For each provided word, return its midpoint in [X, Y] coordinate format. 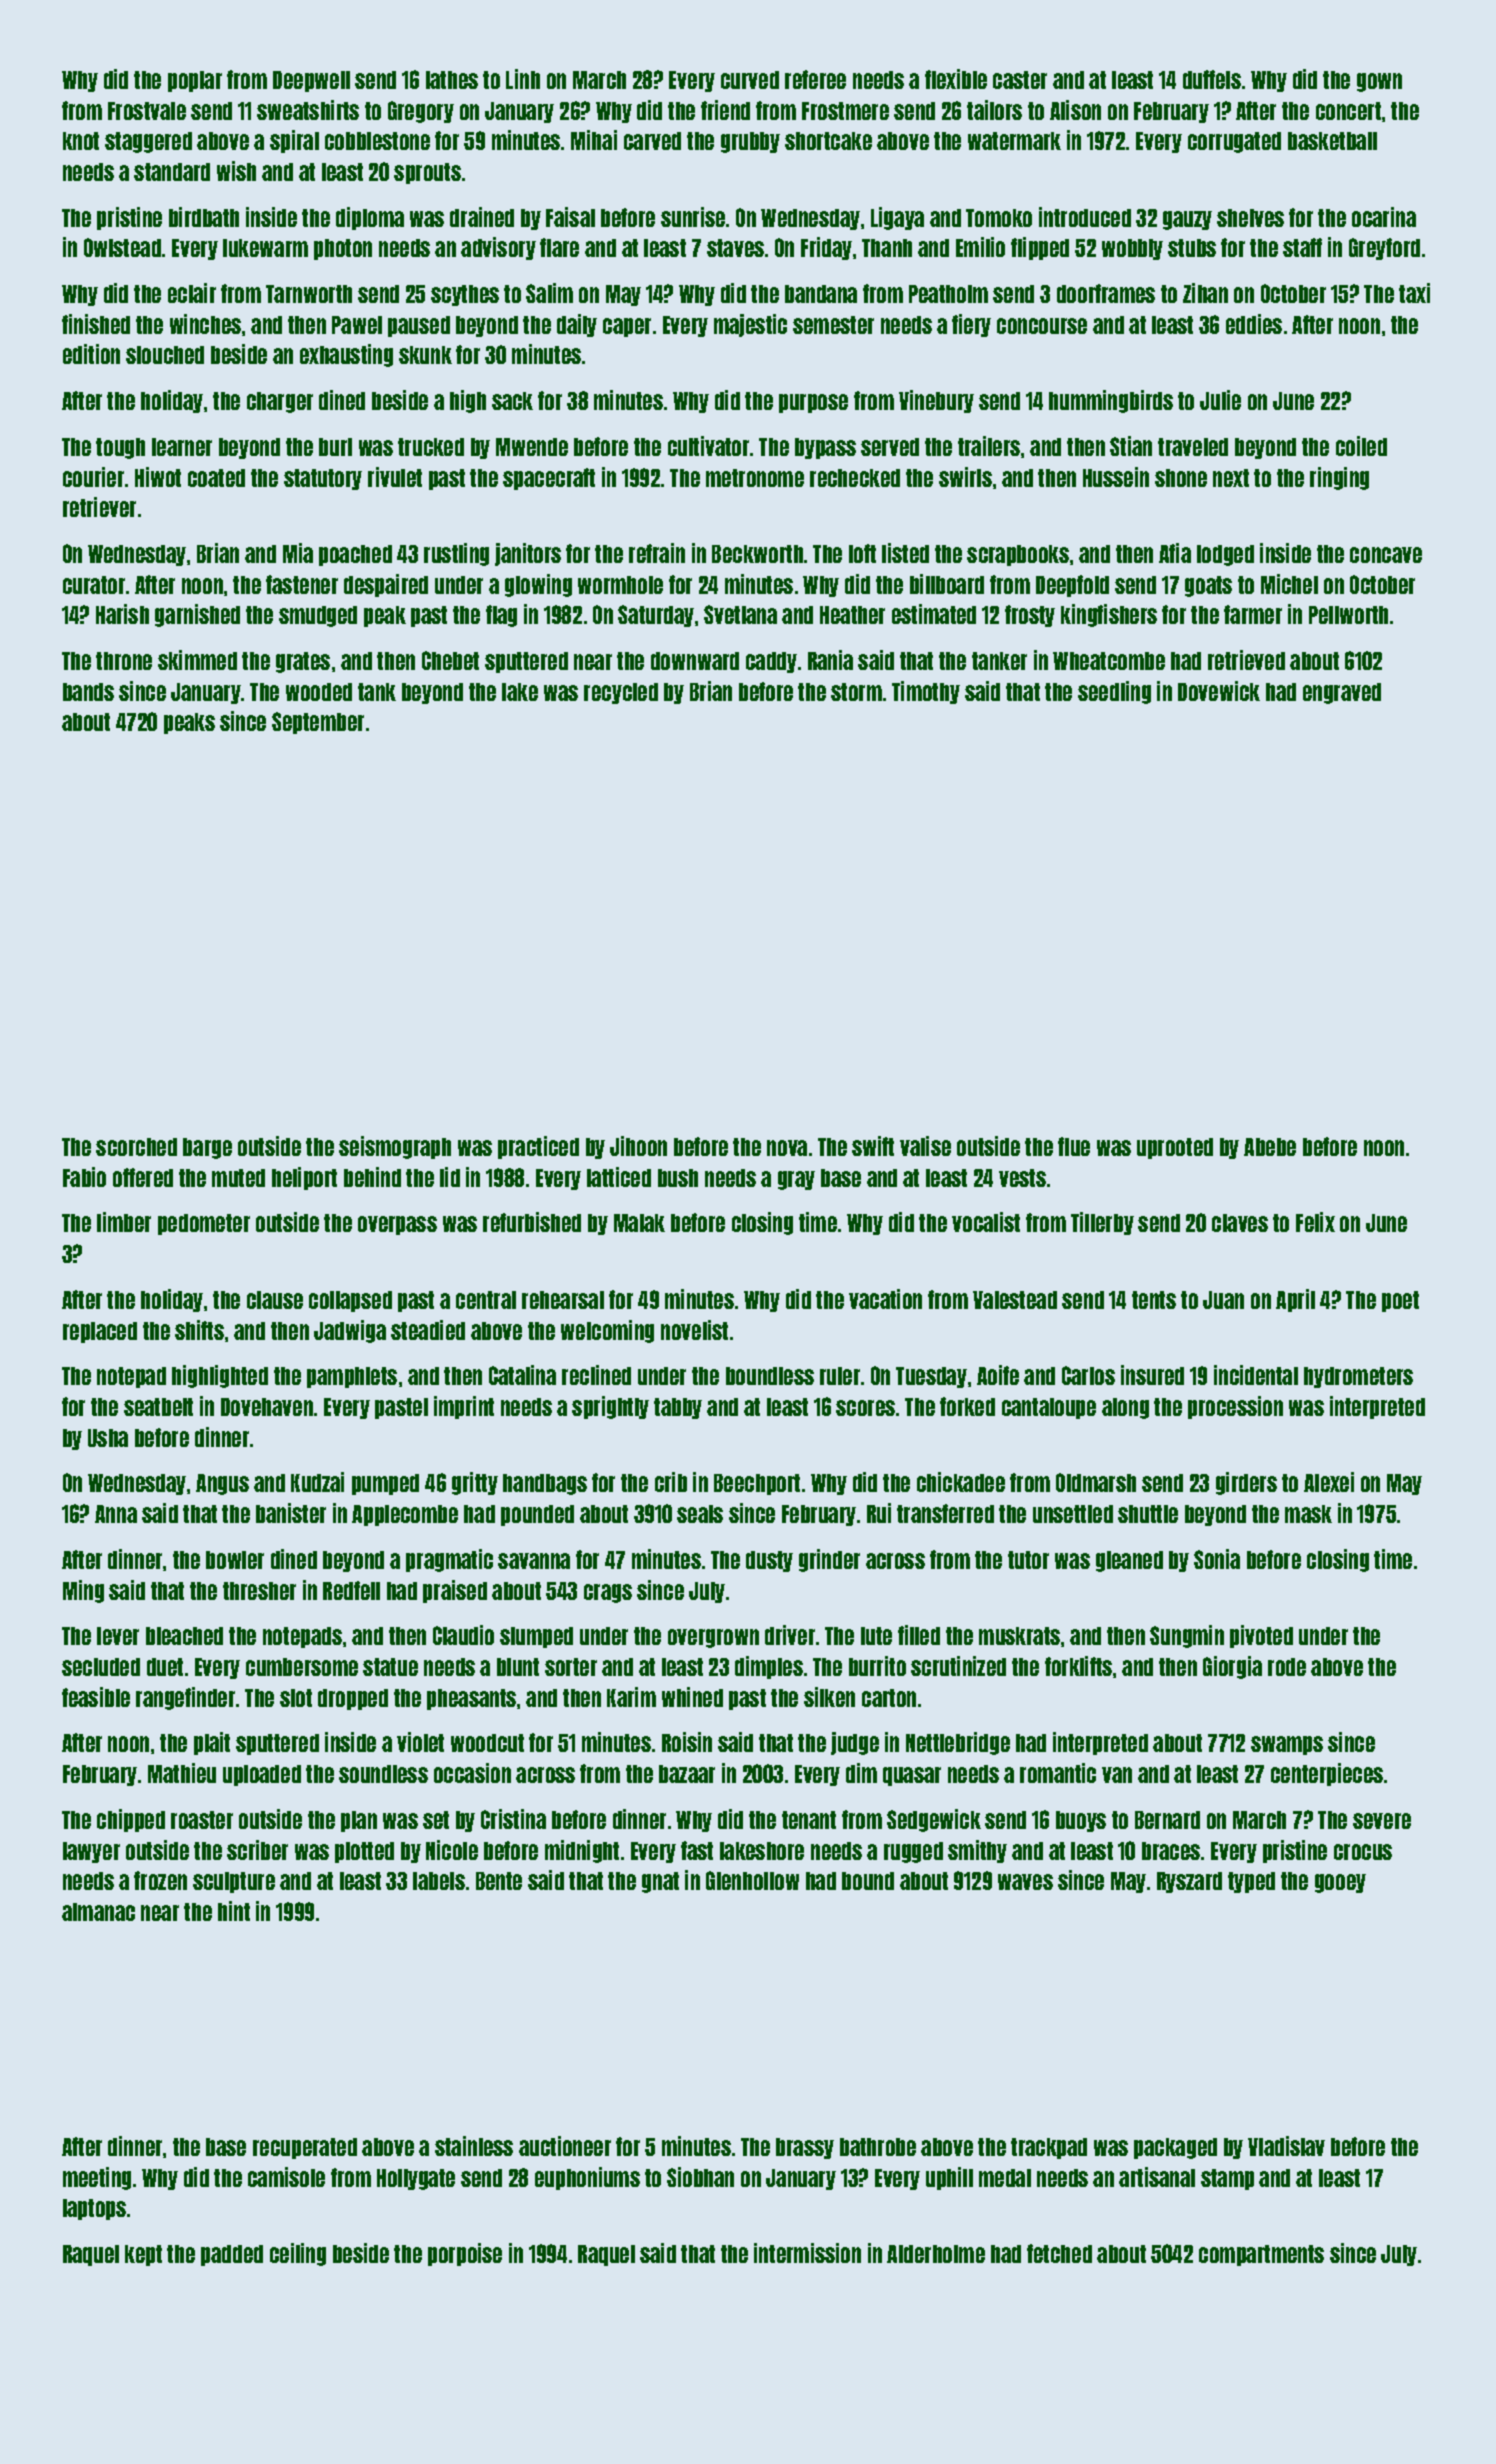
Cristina [513, 1819]
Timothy [926, 692]
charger [280, 402]
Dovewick [1219, 691]
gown [1379, 82]
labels [439, 1881]
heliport [304, 1178]
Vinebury [936, 401]
